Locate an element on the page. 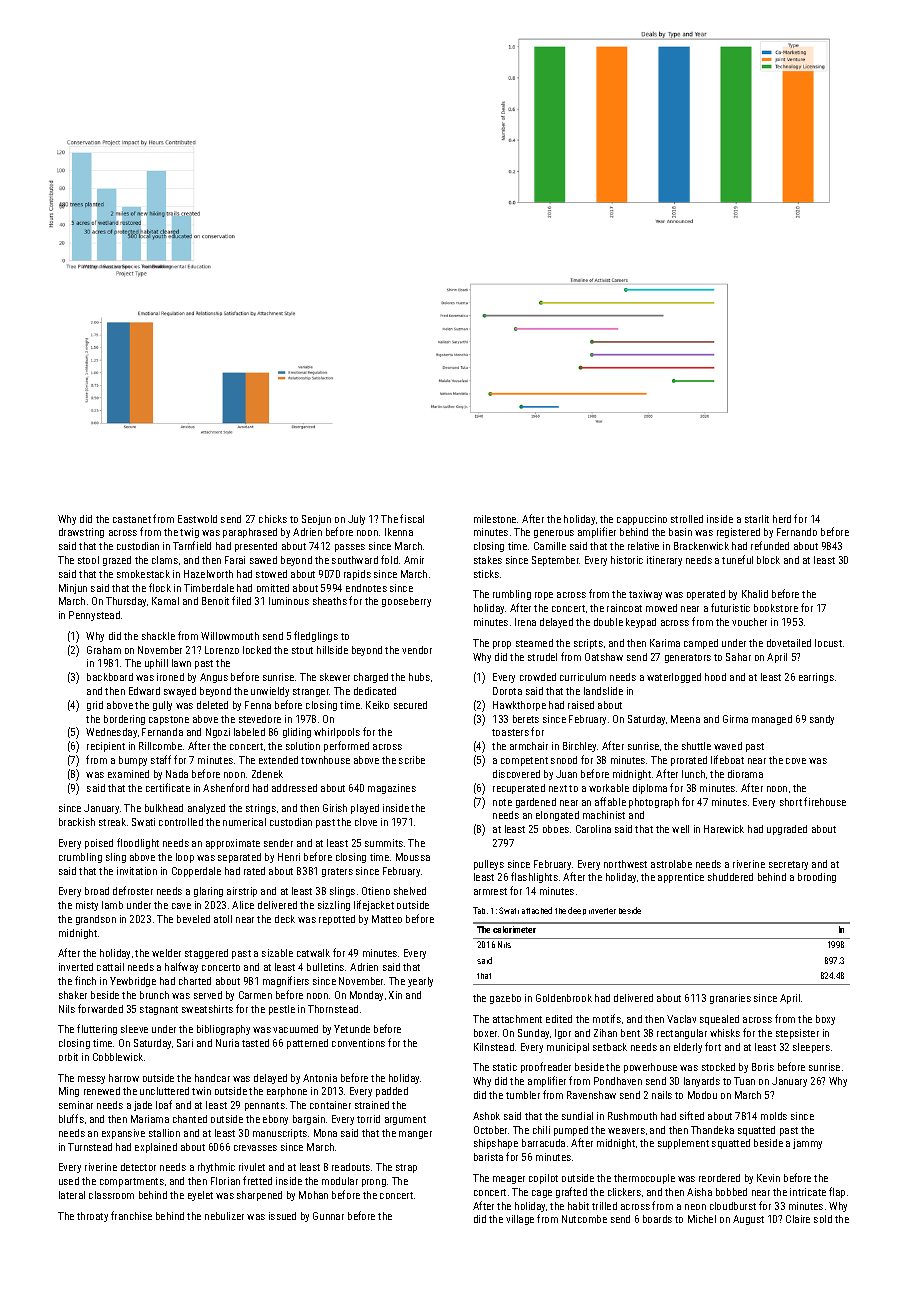 This page has height=1316, width=908. village is located at coordinates (520, 1220).
